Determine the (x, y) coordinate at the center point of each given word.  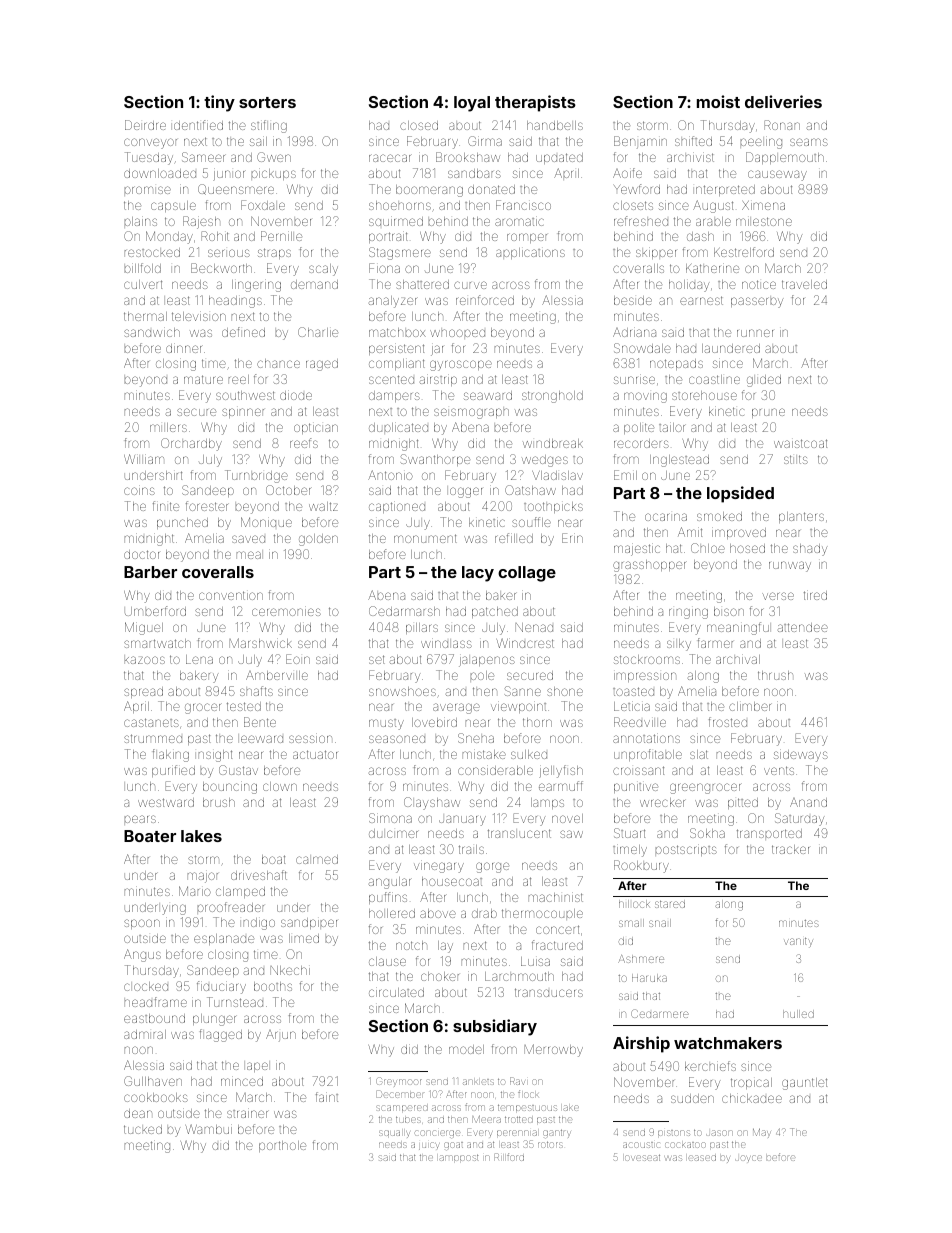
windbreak (553, 443)
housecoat (452, 881)
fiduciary (221, 987)
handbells (555, 125)
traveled (804, 284)
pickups (274, 174)
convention (231, 595)
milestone (764, 221)
